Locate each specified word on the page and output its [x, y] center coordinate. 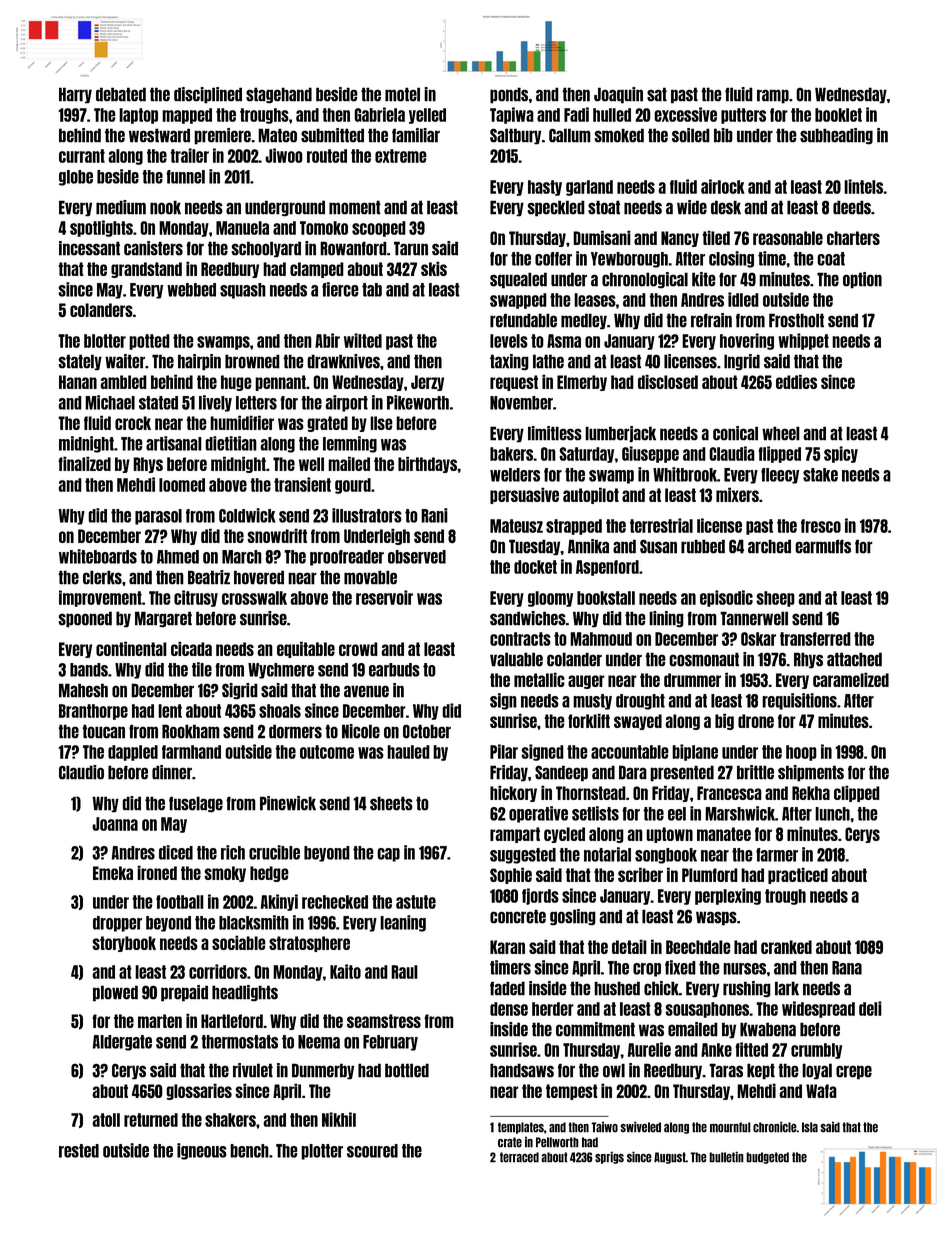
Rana [847, 968]
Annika [588, 546]
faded [507, 988]
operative [538, 814]
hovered [259, 577]
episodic [726, 598]
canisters [153, 248]
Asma [564, 341]
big [724, 721]
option [862, 280]
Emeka [113, 873]
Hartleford [232, 1021]
